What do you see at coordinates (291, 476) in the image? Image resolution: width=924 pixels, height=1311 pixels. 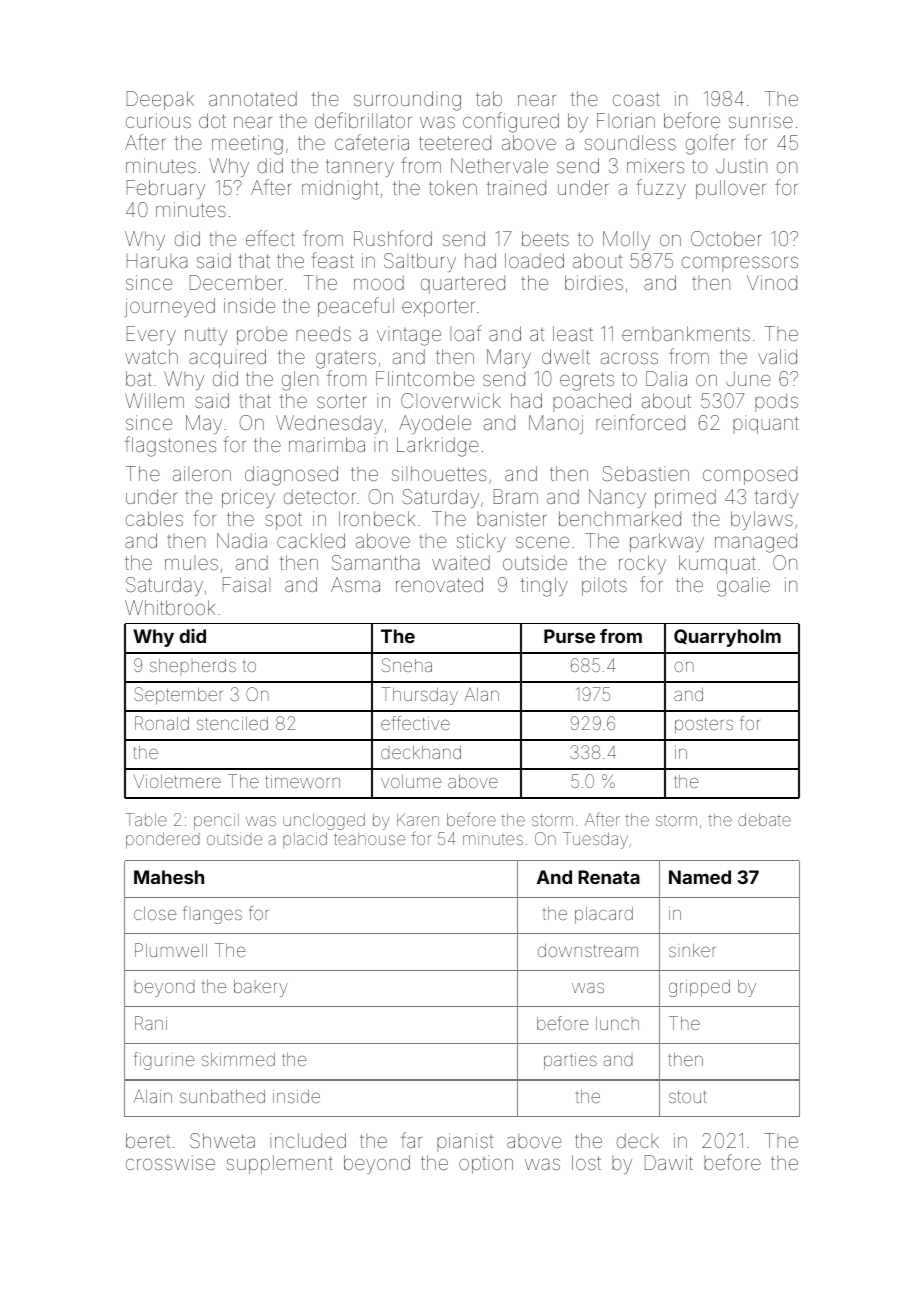 I see `diagnosed` at bounding box center [291, 476].
